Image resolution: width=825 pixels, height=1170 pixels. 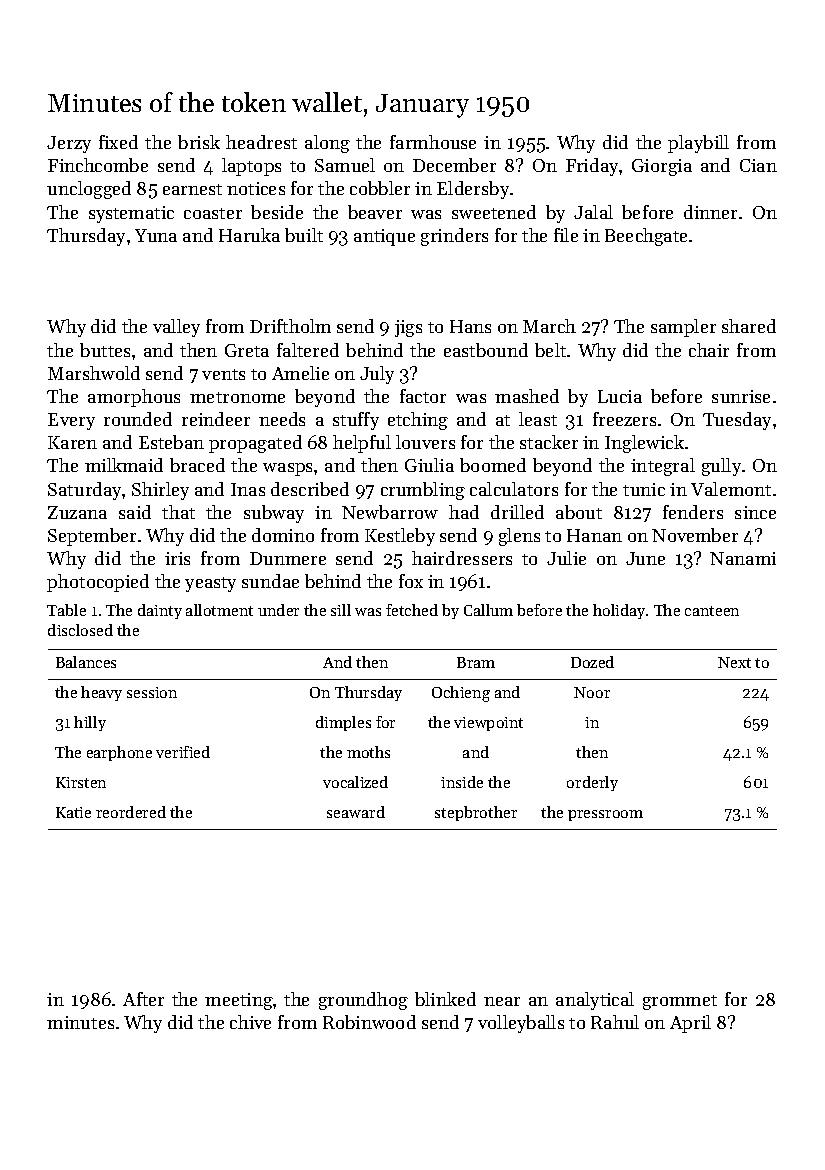 I want to click on Karen, so click(x=72, y=442).
